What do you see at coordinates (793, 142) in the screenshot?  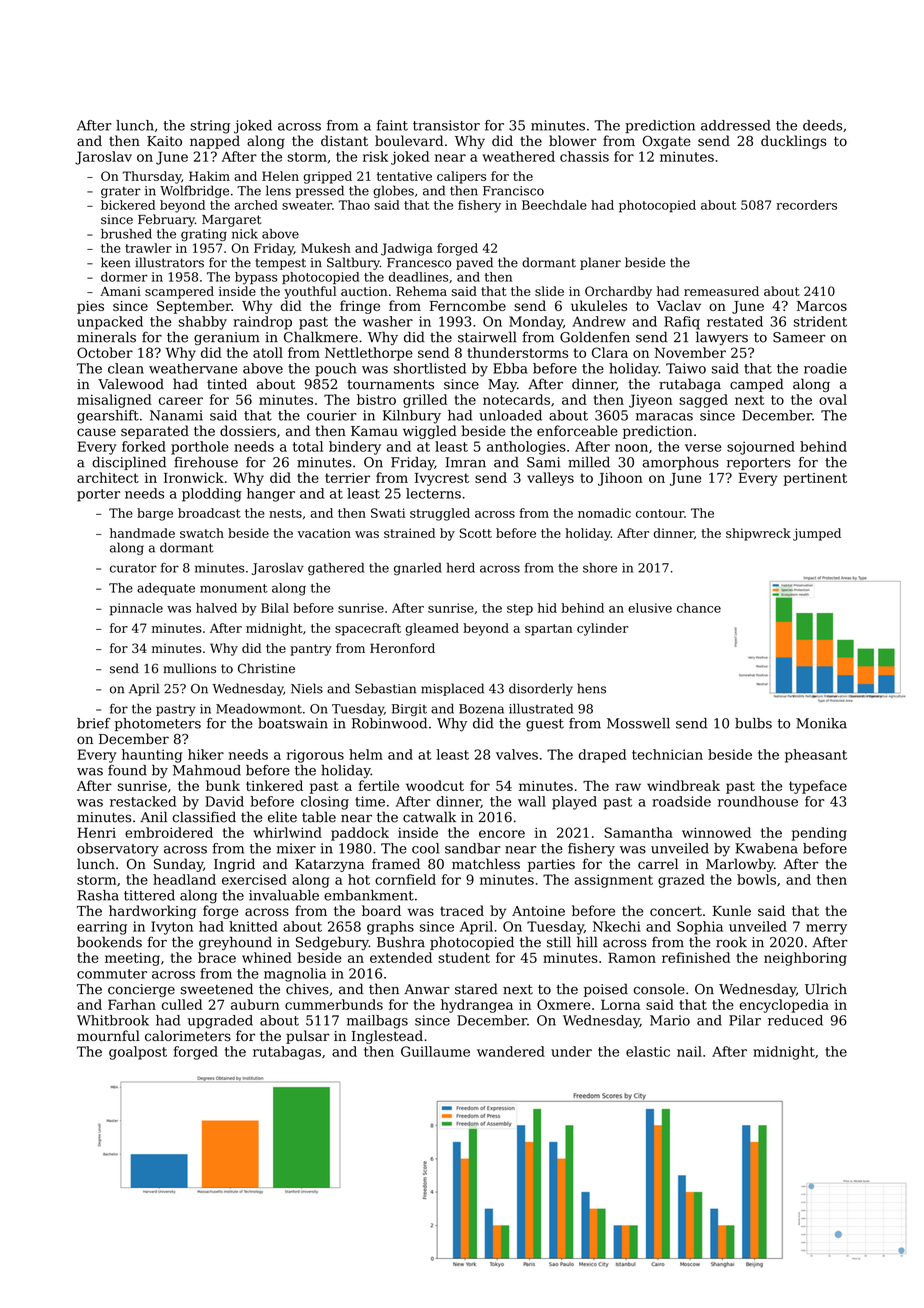 I see `ducklings` at bounding box center [793, 142].
